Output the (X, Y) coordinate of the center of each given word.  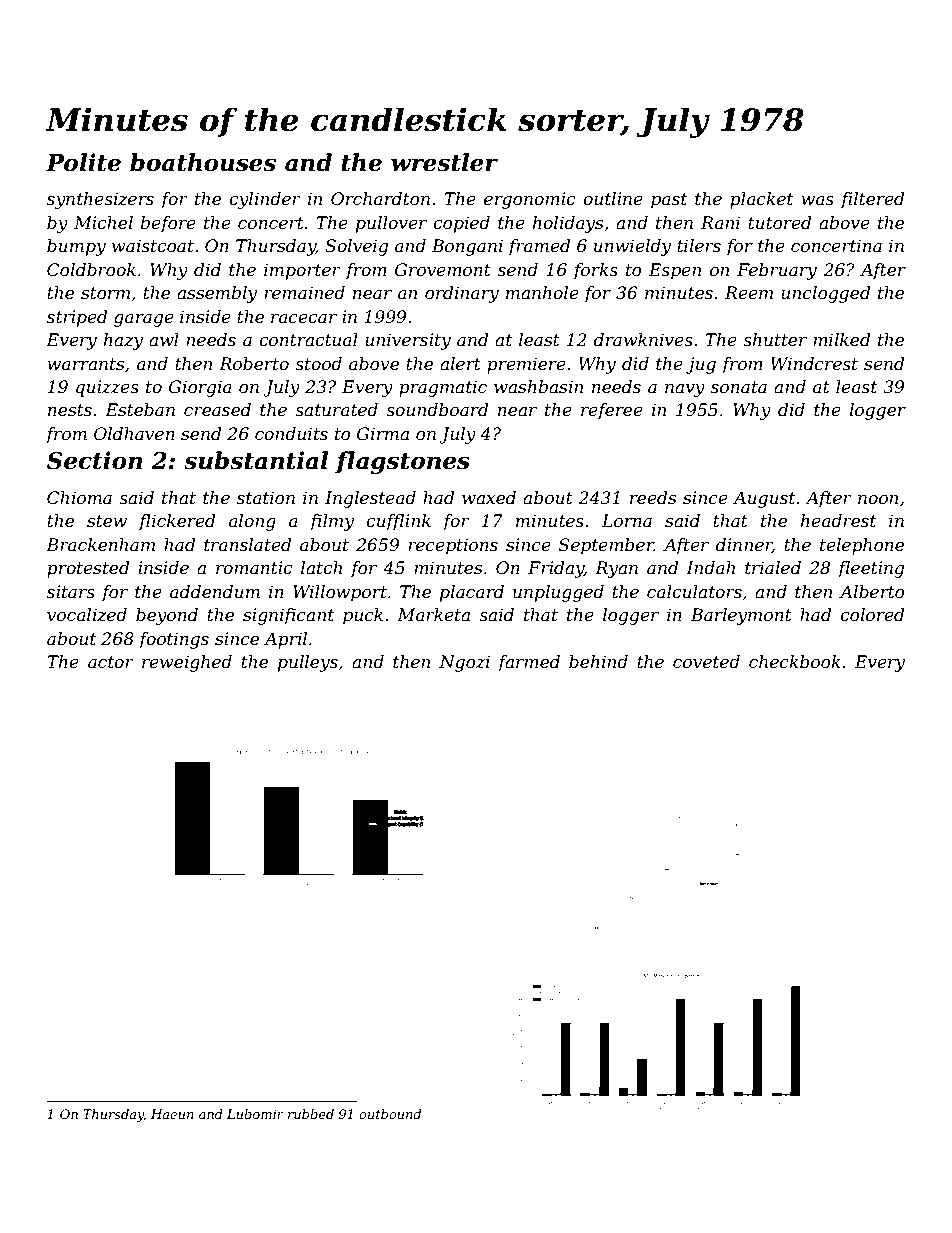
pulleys (308, 663)
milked (842, 339)
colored (872, 615)
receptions (453, 546)
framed (539, 247)
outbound (390, 1114)
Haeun (172, 1114)
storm (105, 293)
